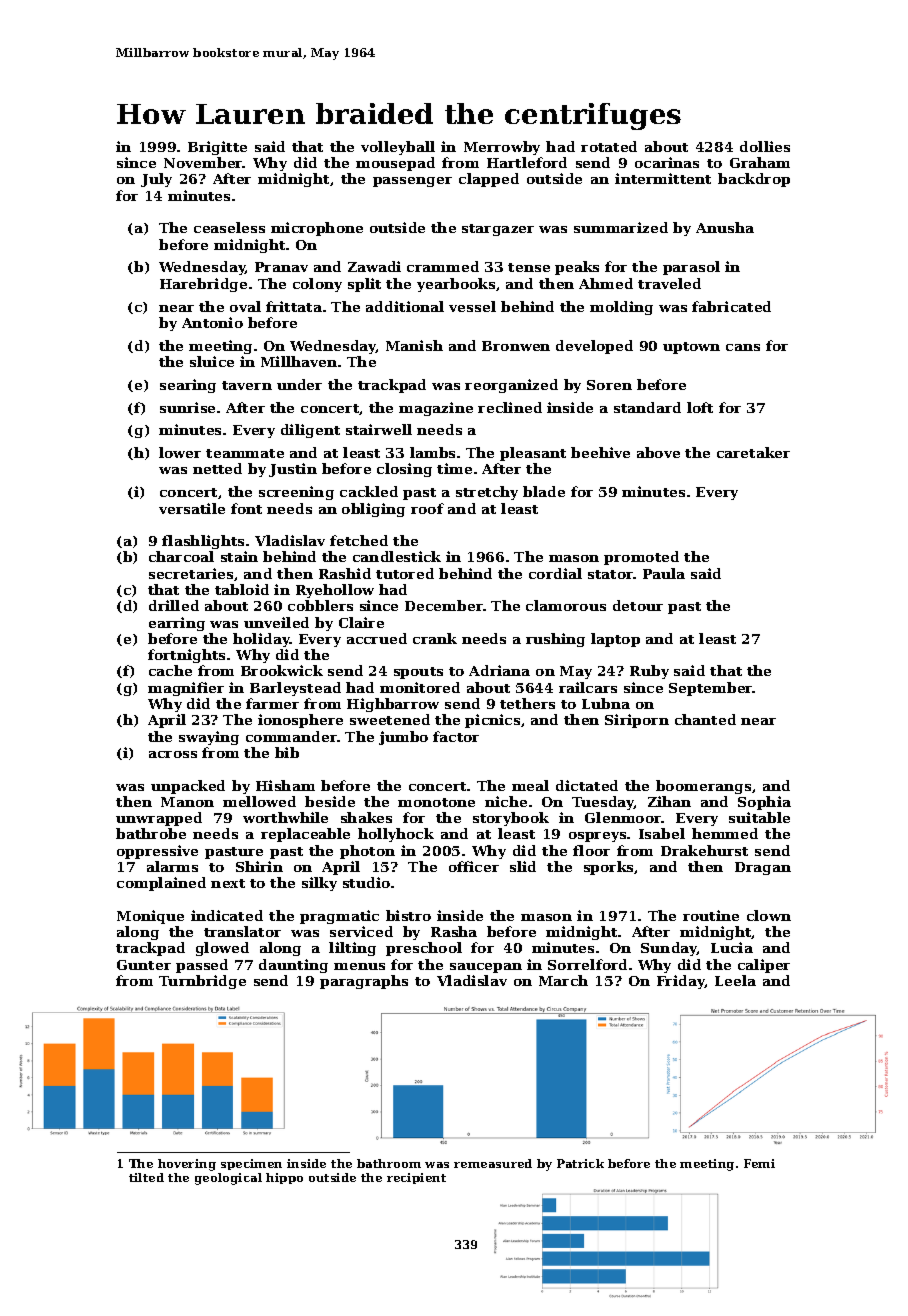  I want to click on recipient, so click(416, 1178).
